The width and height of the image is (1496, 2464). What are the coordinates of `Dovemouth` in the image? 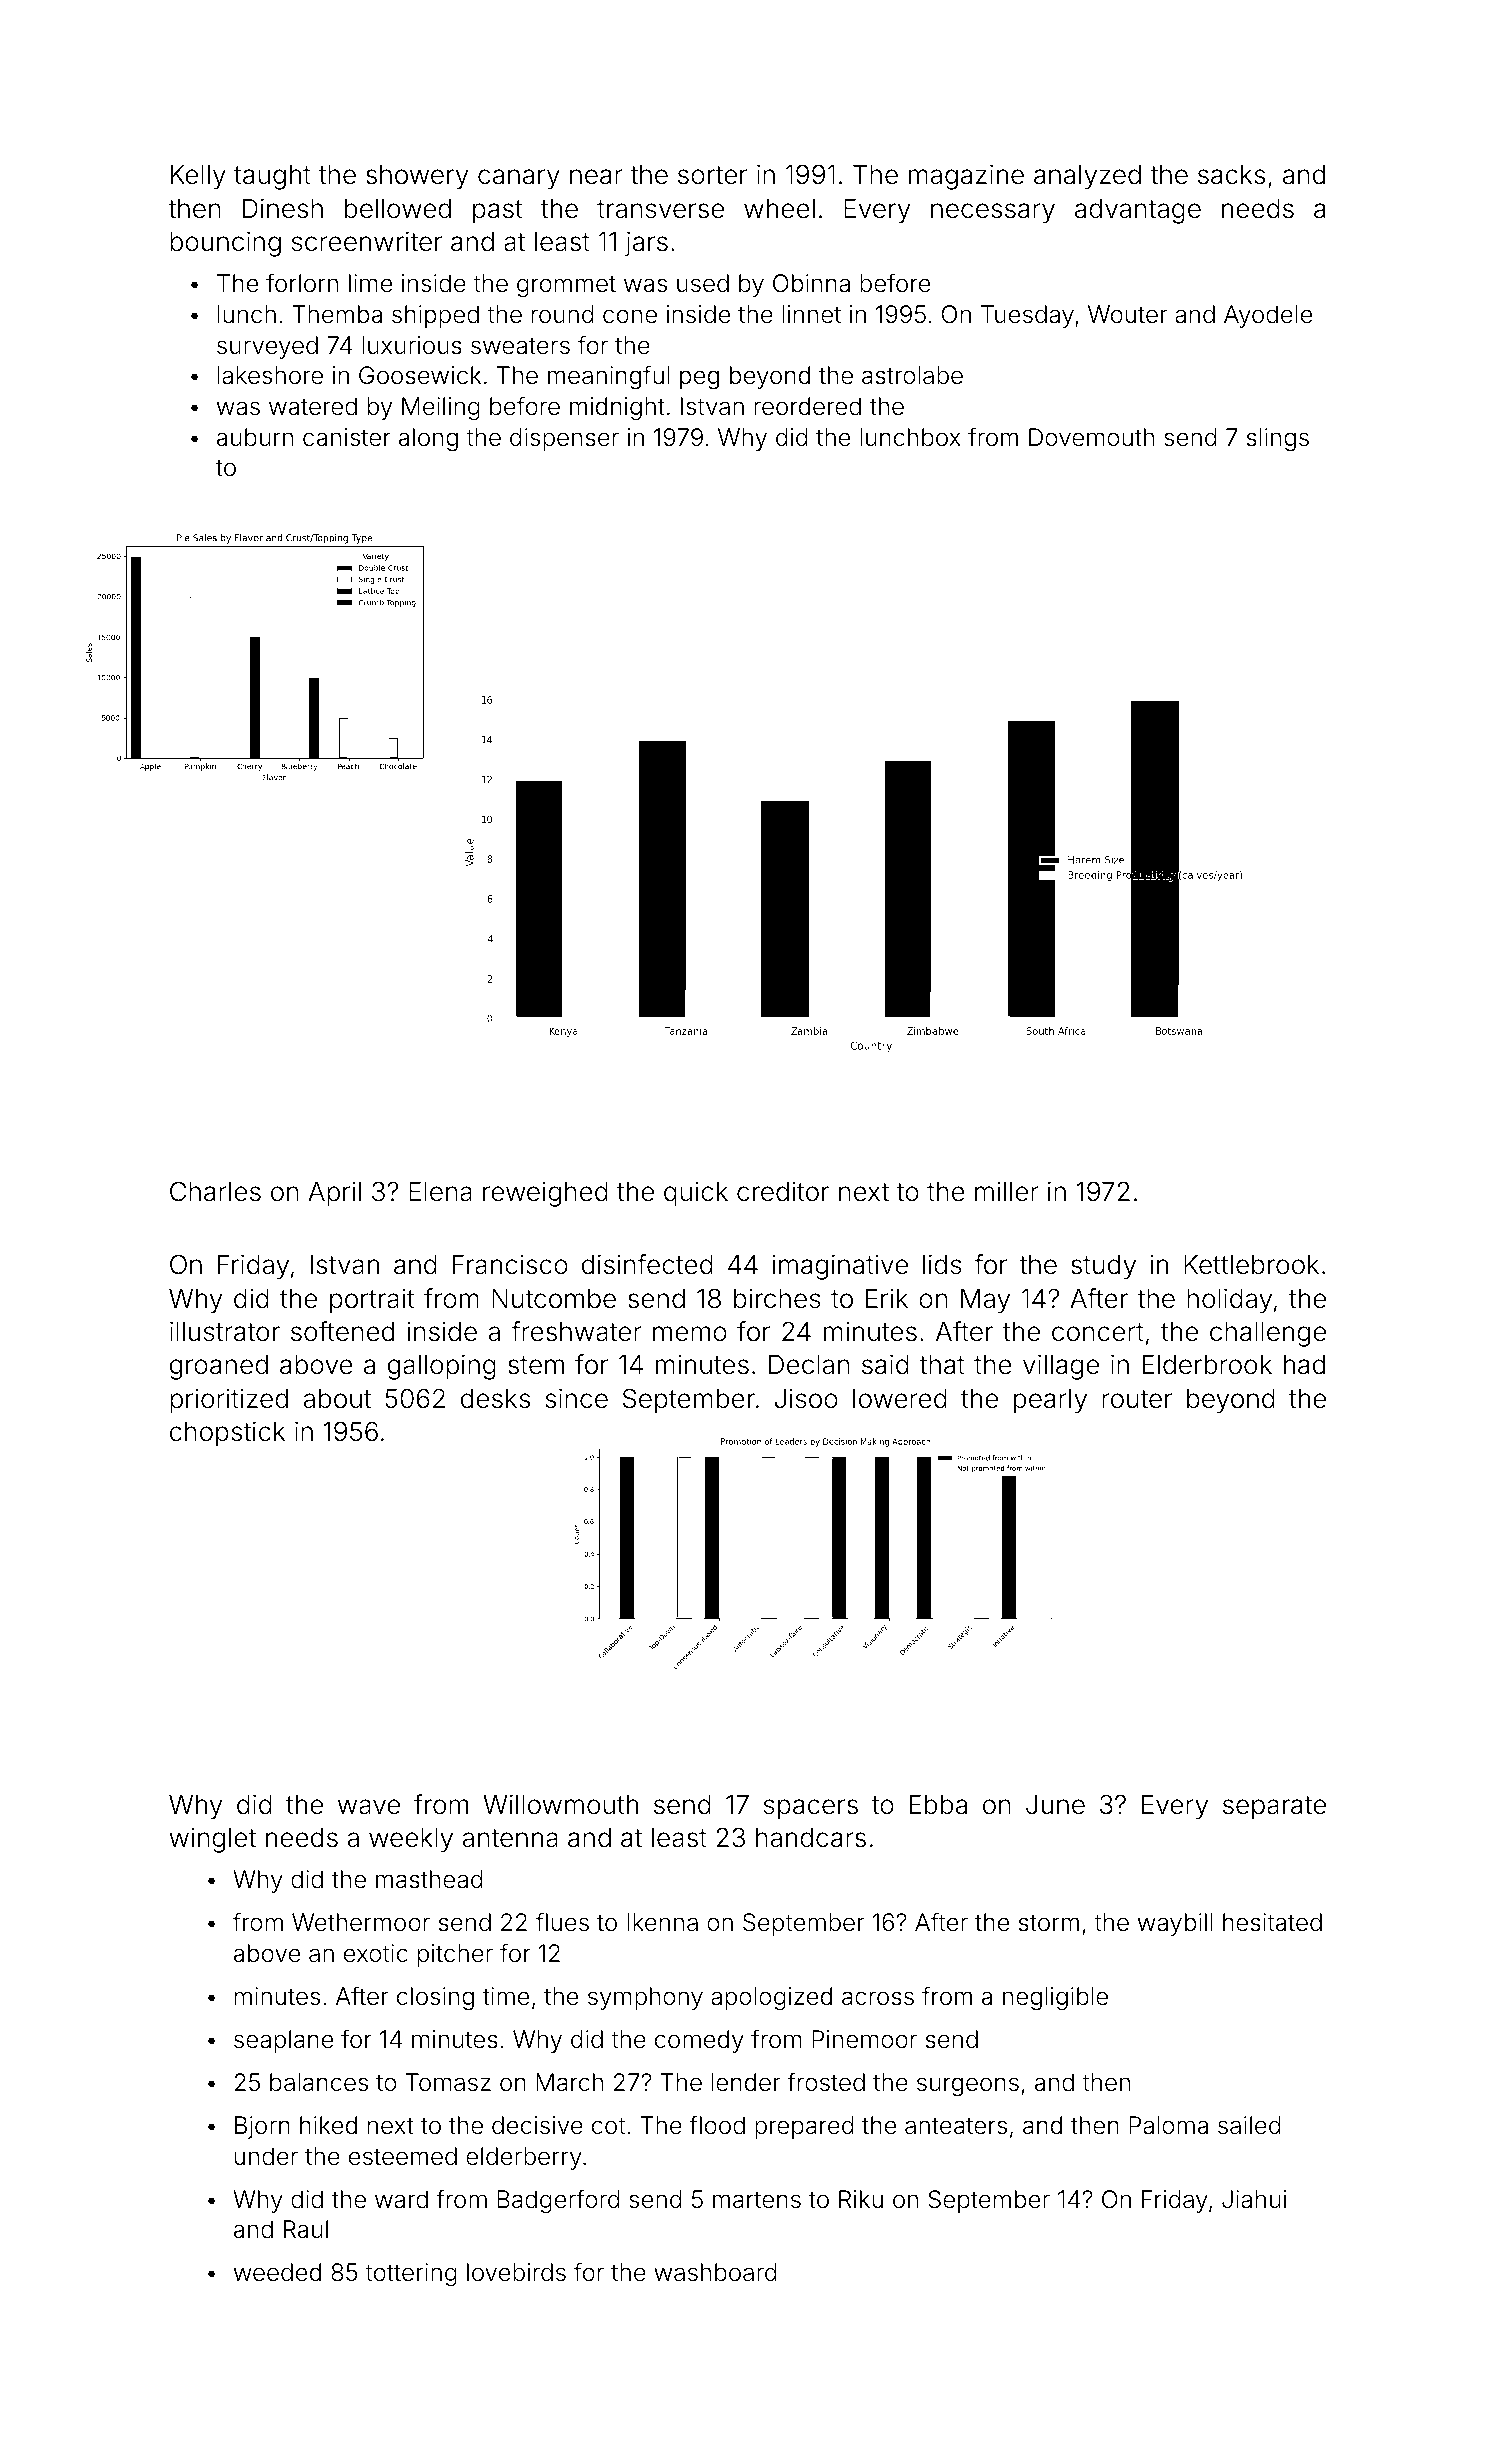 It's located at (1091, 437).
